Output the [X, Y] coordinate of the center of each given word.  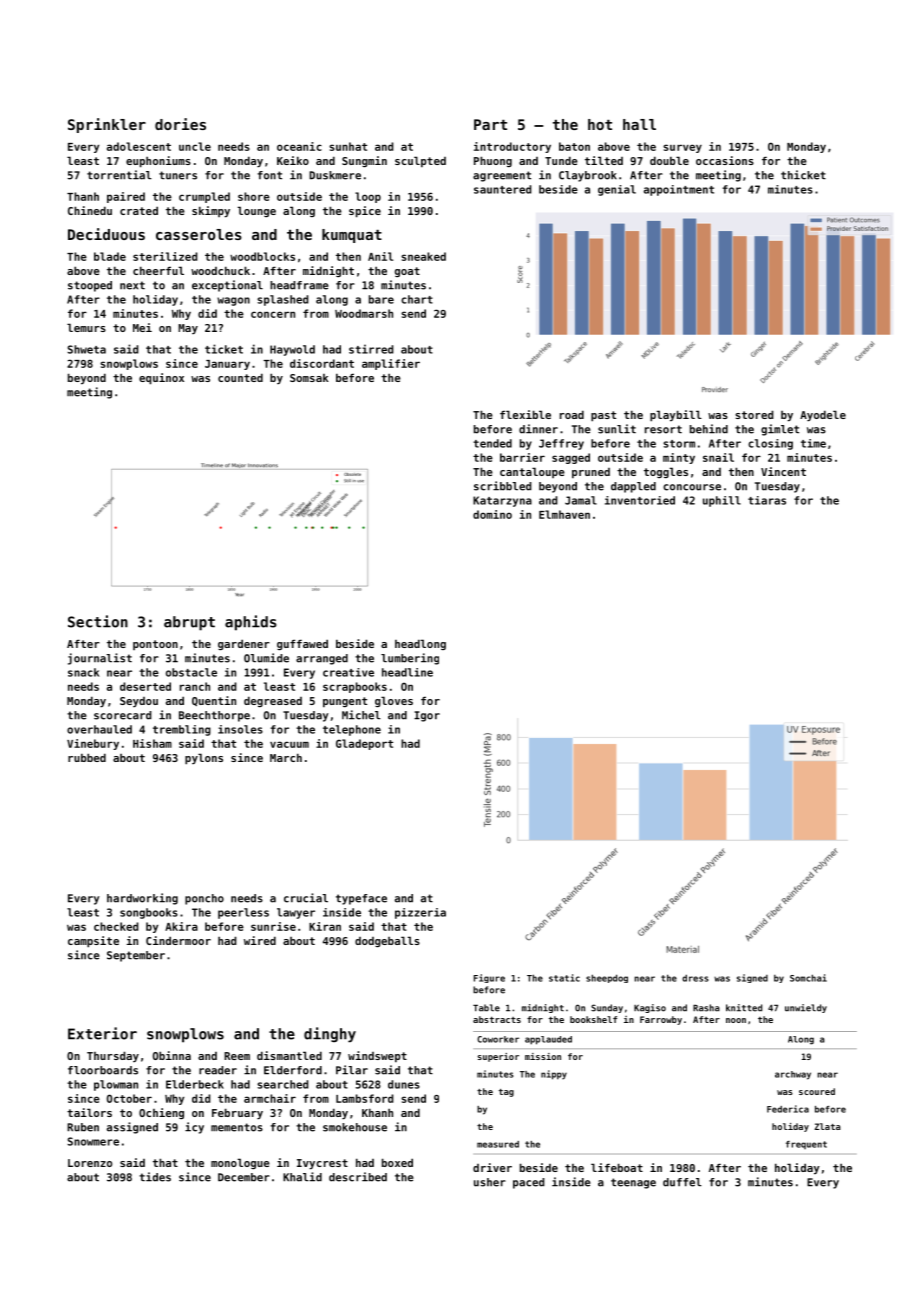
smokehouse [355, 1127]
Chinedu [90, 210]
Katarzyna [502, 501]
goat [407, 272]
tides [155, 1177]
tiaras [767, 500]
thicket [803, 175]
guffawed [302, 644]
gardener [244, 644]
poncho [204, 899]
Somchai [808, 978]
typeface [361, 899]
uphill [722, 501]
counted [240, 377]
